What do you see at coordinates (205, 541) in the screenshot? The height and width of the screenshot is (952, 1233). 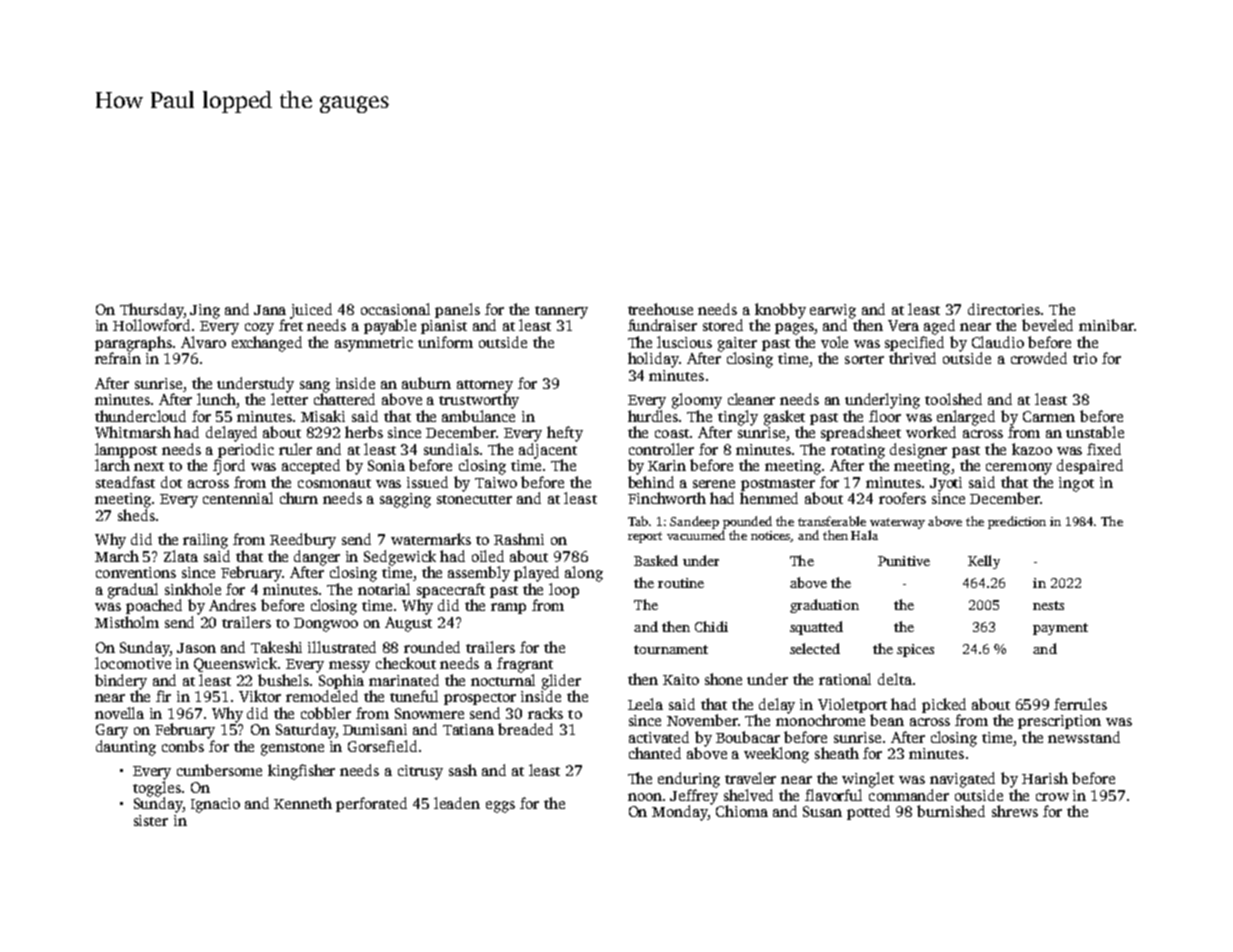 I see `railing` at bounding box center [205, 541].
